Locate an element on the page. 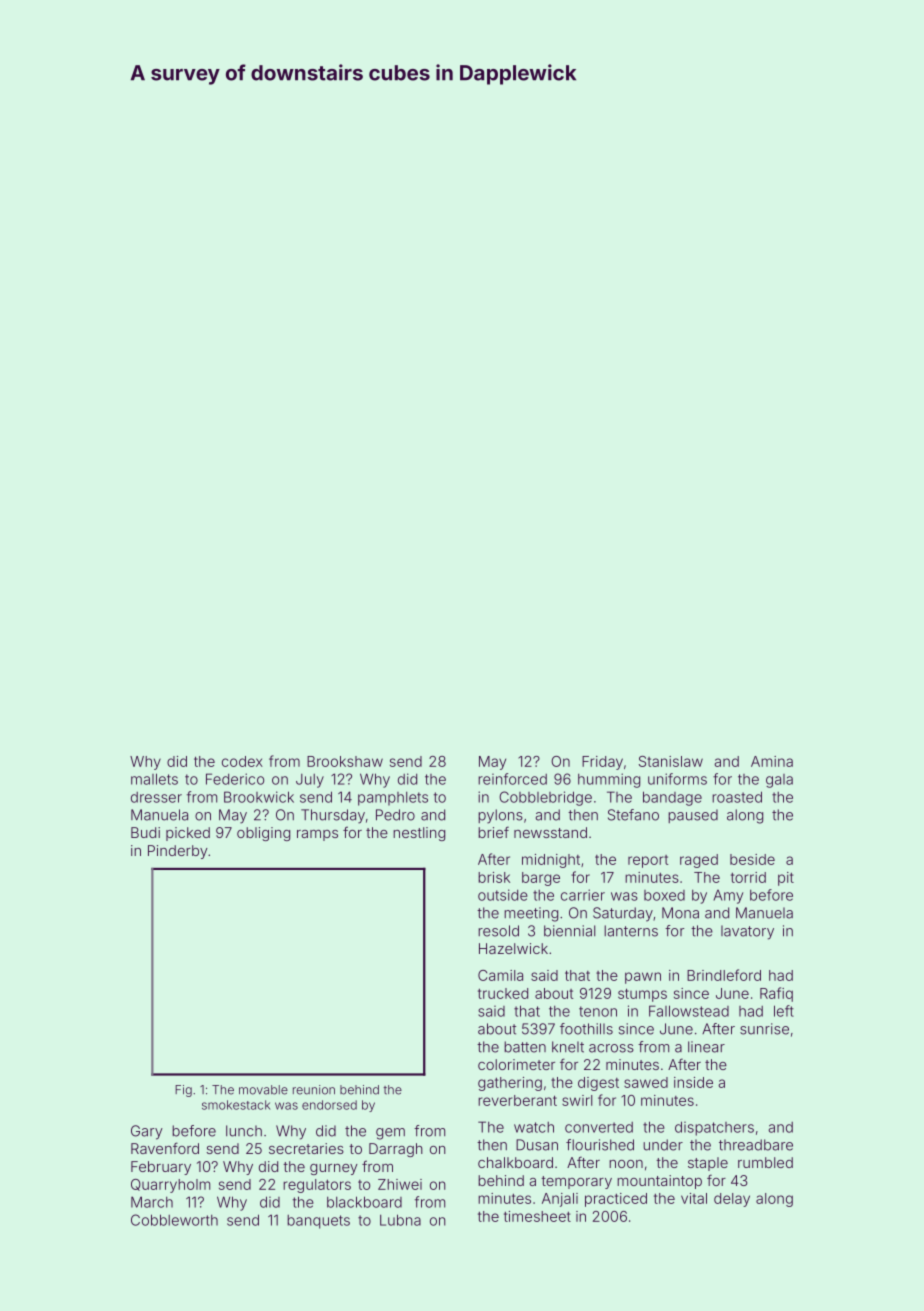 The height and width of the image is (1311, 924). timesheet is located at coordinates (537, 1216).
